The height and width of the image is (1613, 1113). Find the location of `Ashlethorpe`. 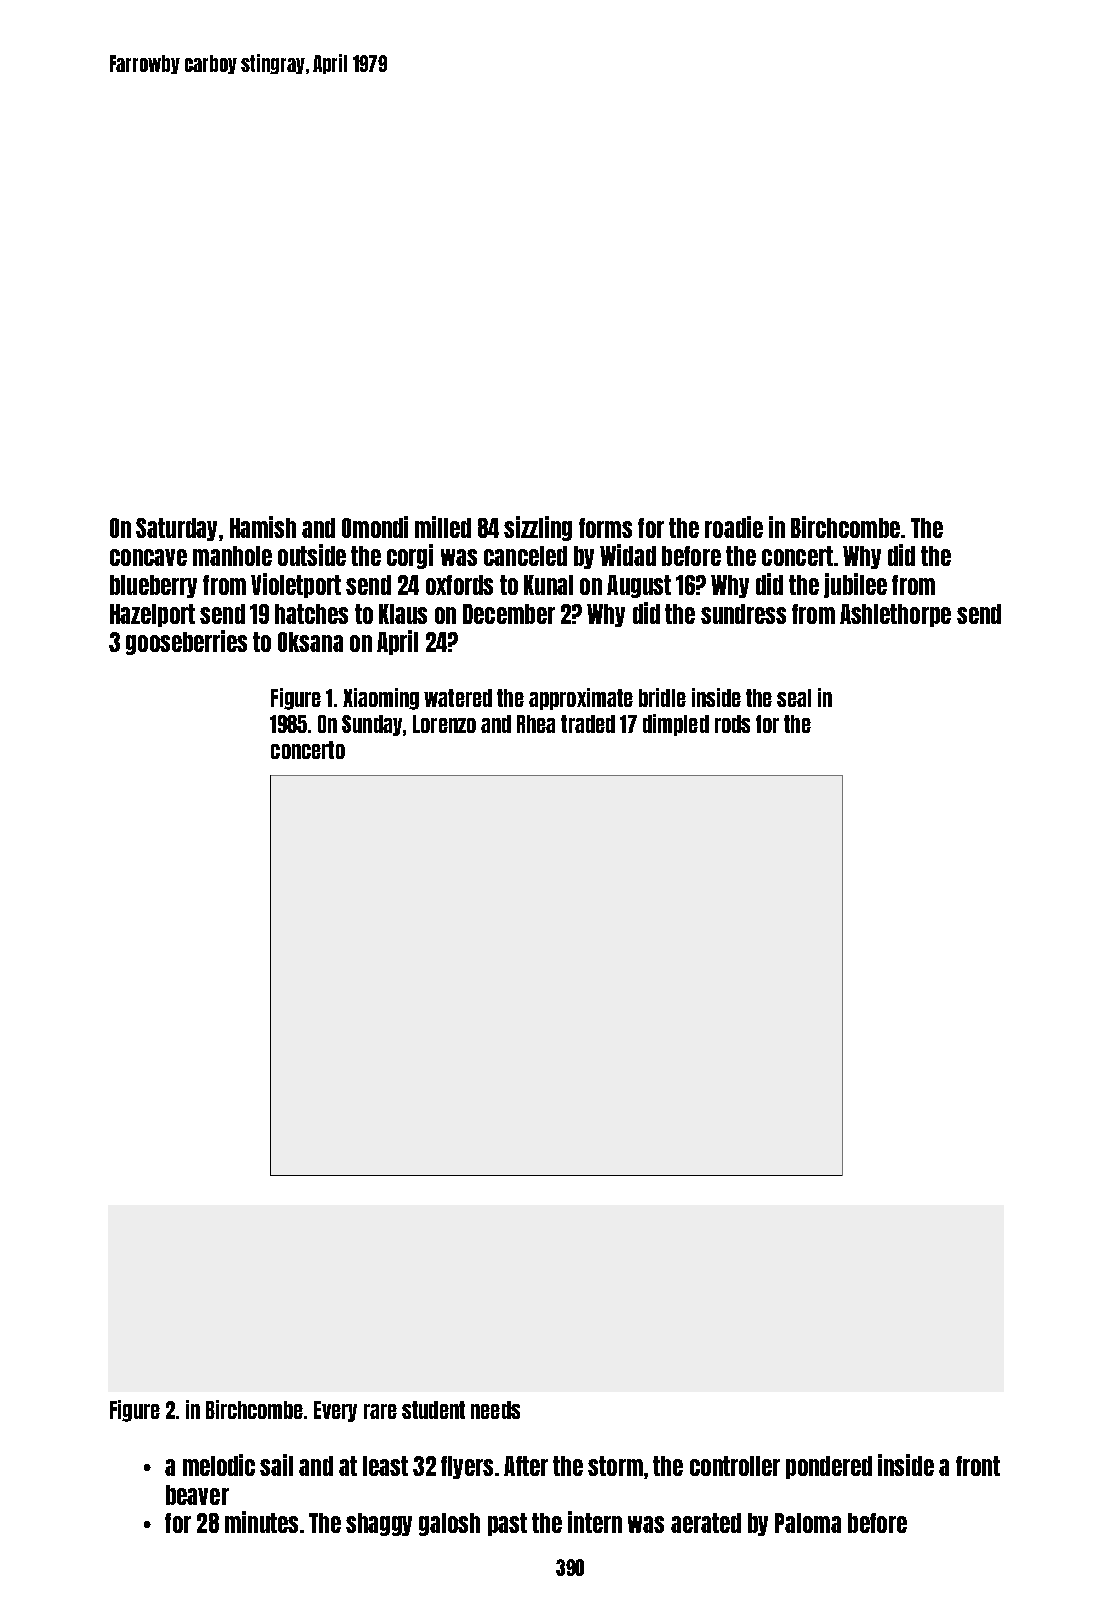

Ashlethorpe is located at coordinates (895, 615).
